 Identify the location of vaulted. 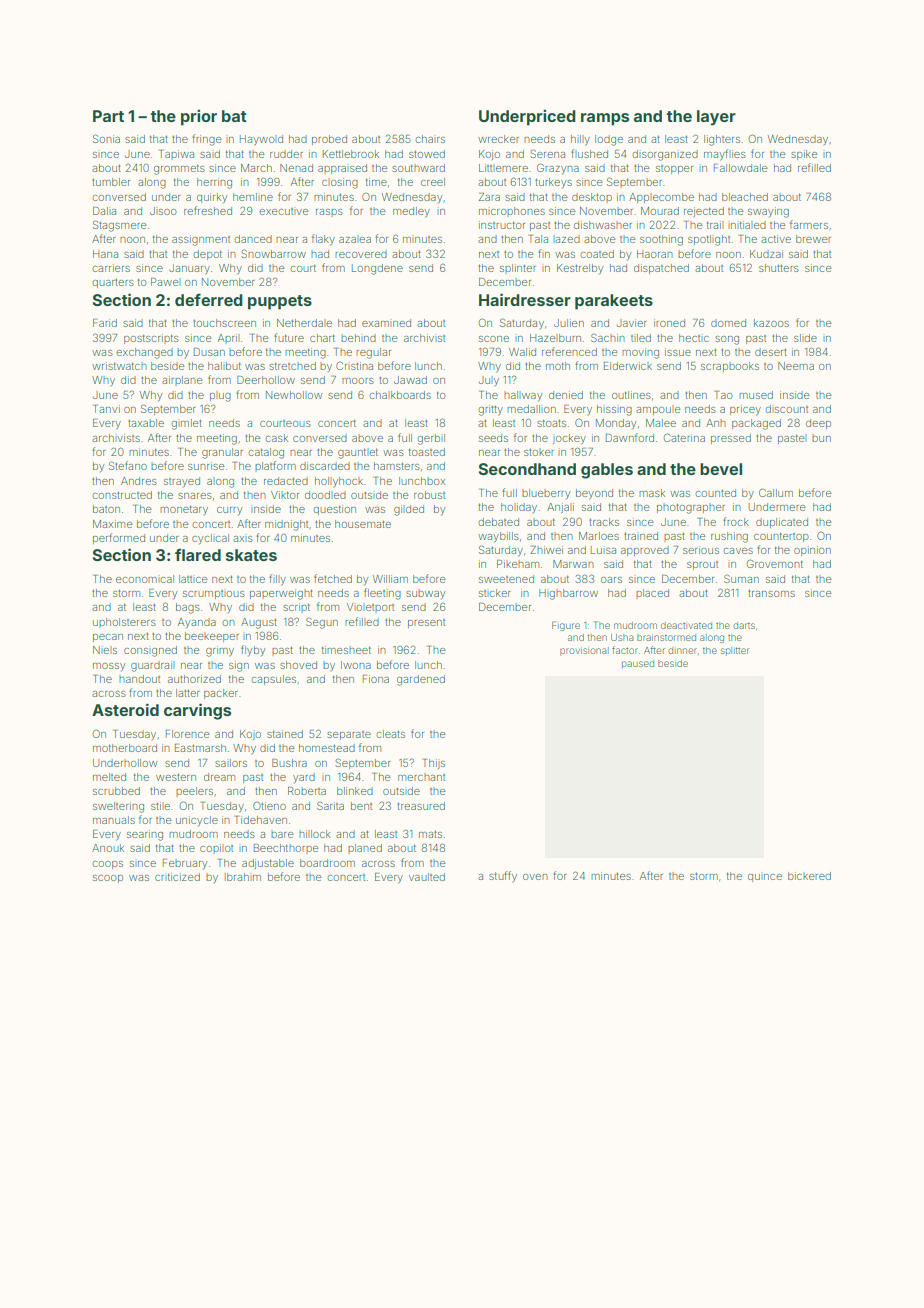
(427, 877).
